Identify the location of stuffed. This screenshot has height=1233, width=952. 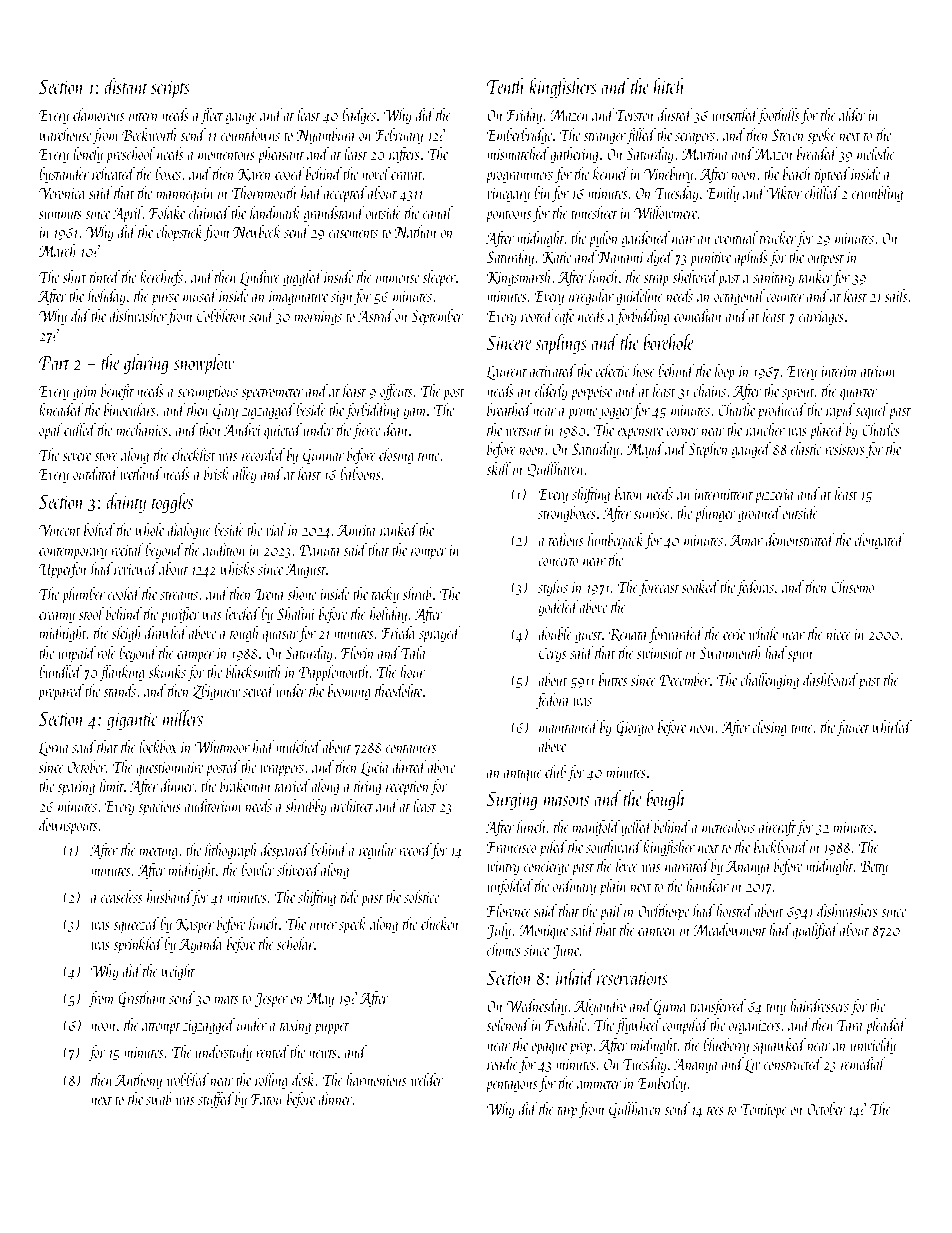
(216, 1100).
